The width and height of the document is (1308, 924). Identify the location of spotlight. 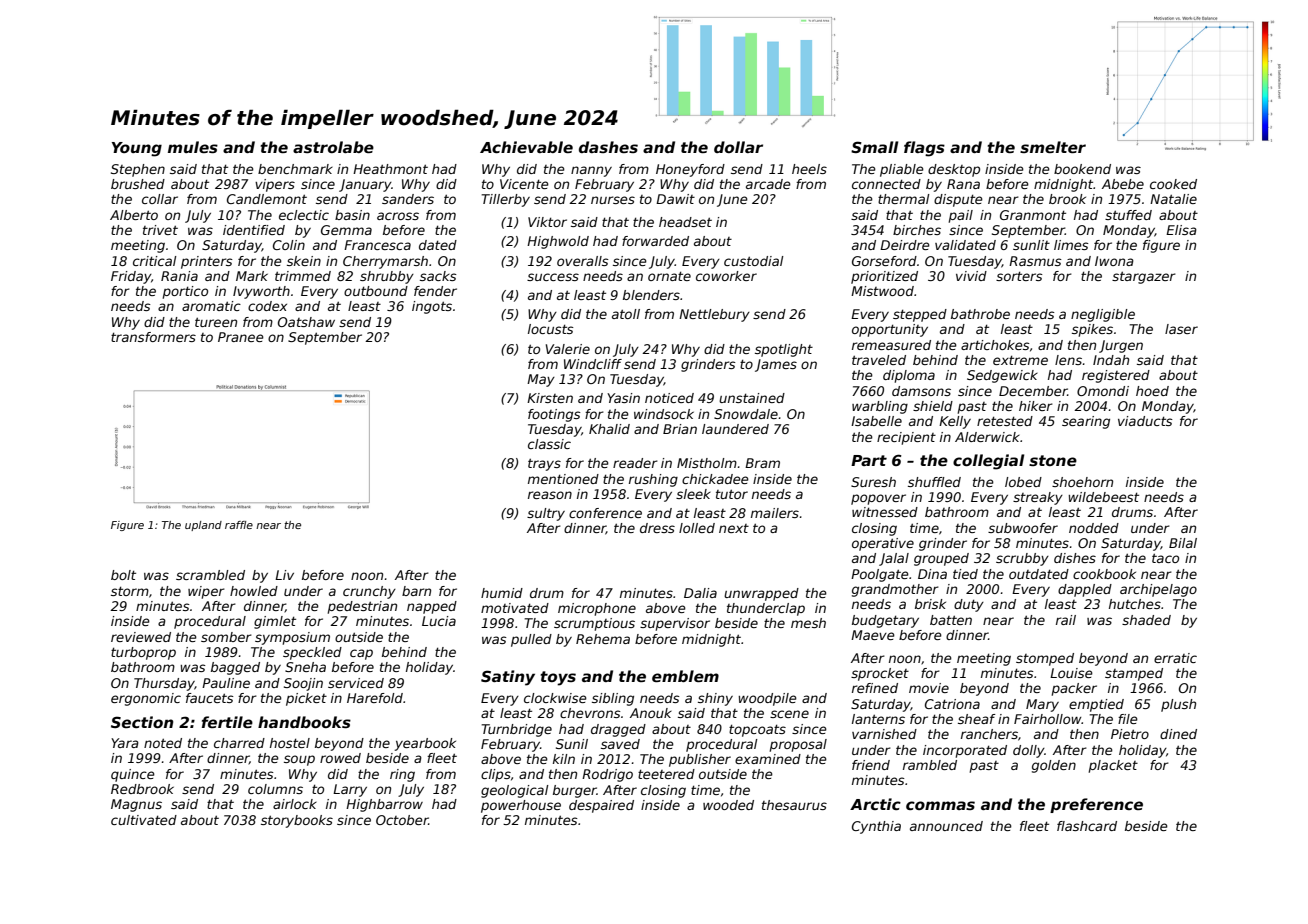
(784, 350).
